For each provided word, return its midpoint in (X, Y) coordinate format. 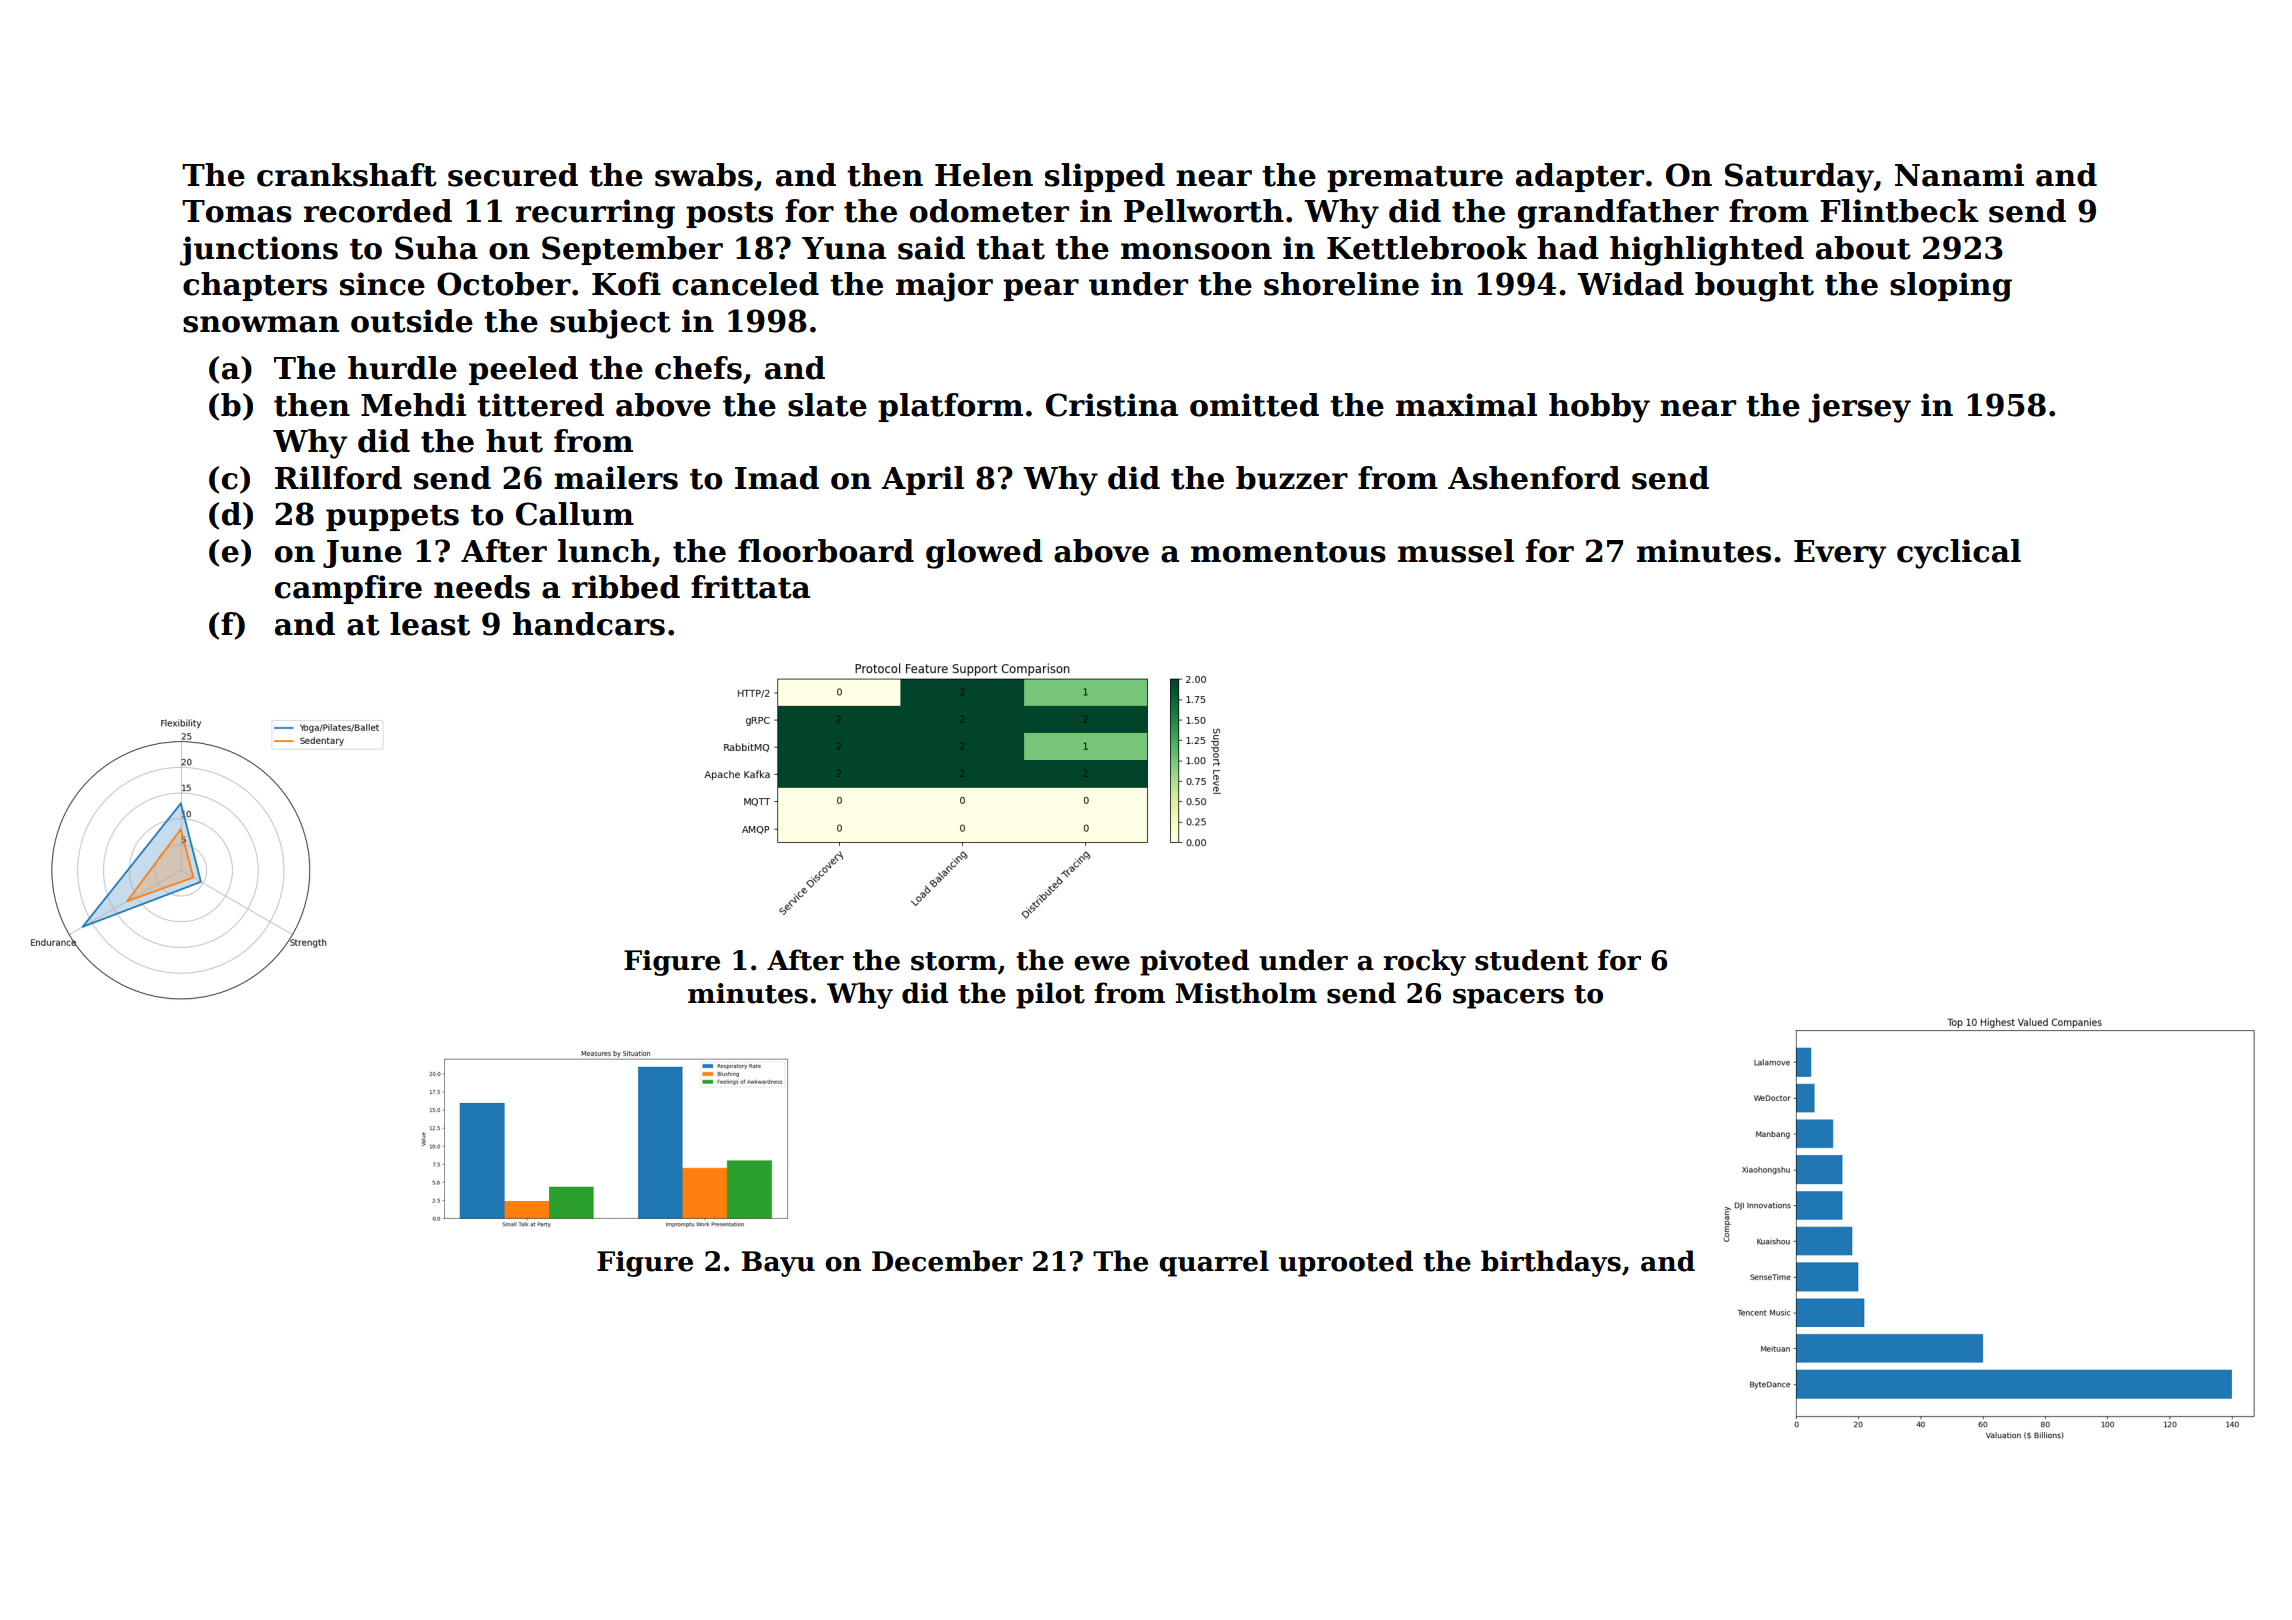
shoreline (1341, 284)
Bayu (778, 1264)
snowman (261, 324)
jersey (1859, 408)
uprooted (1346, 1263)
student (1531, 960)
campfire (348, 589)
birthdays (1551, 1263)
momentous (1288, 552)
